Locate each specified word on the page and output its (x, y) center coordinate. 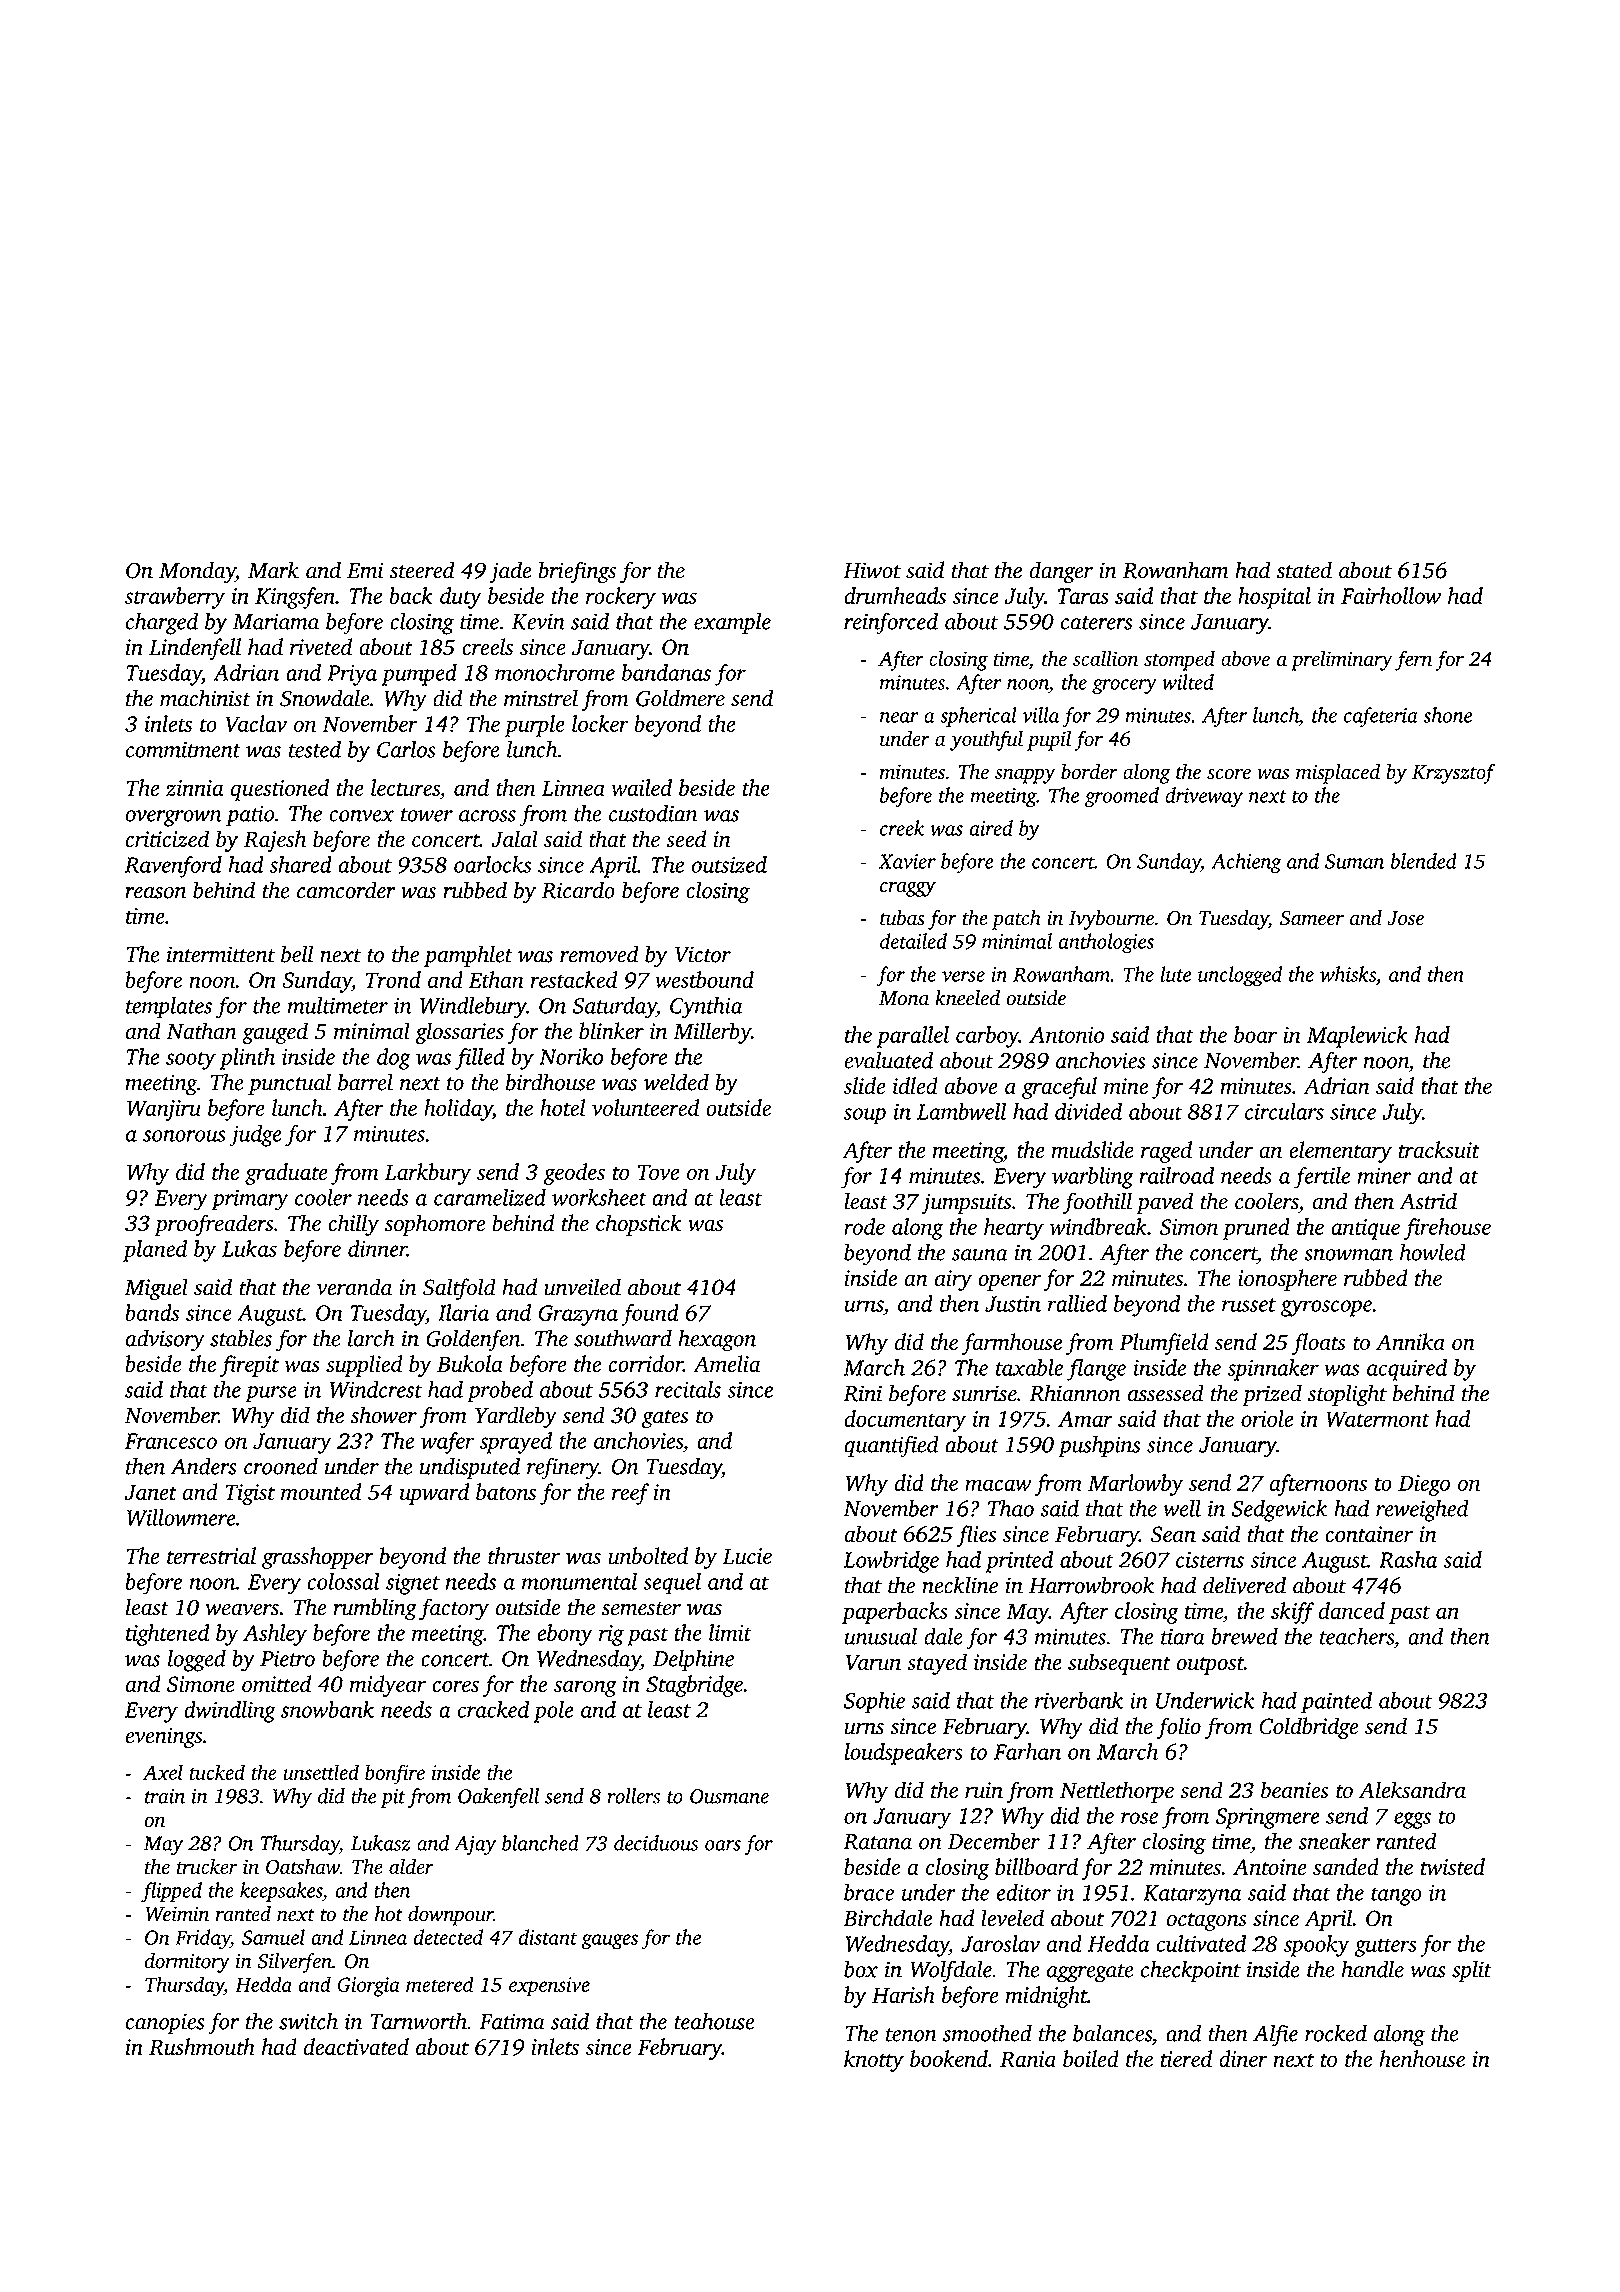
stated (1304, 570)
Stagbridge (694, 1686)
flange (1096, 1370)
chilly (353, 1225)
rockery (621, 598)
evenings (163, 1738)
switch (308, 2021)
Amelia (726, 1363)
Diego (1424, 1485)
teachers (1356, 1636)
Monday (197, 572)
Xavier (907, 861)
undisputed (470, 1468)
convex (361, 816)
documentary (905, 1421)
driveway (1204, 797)
